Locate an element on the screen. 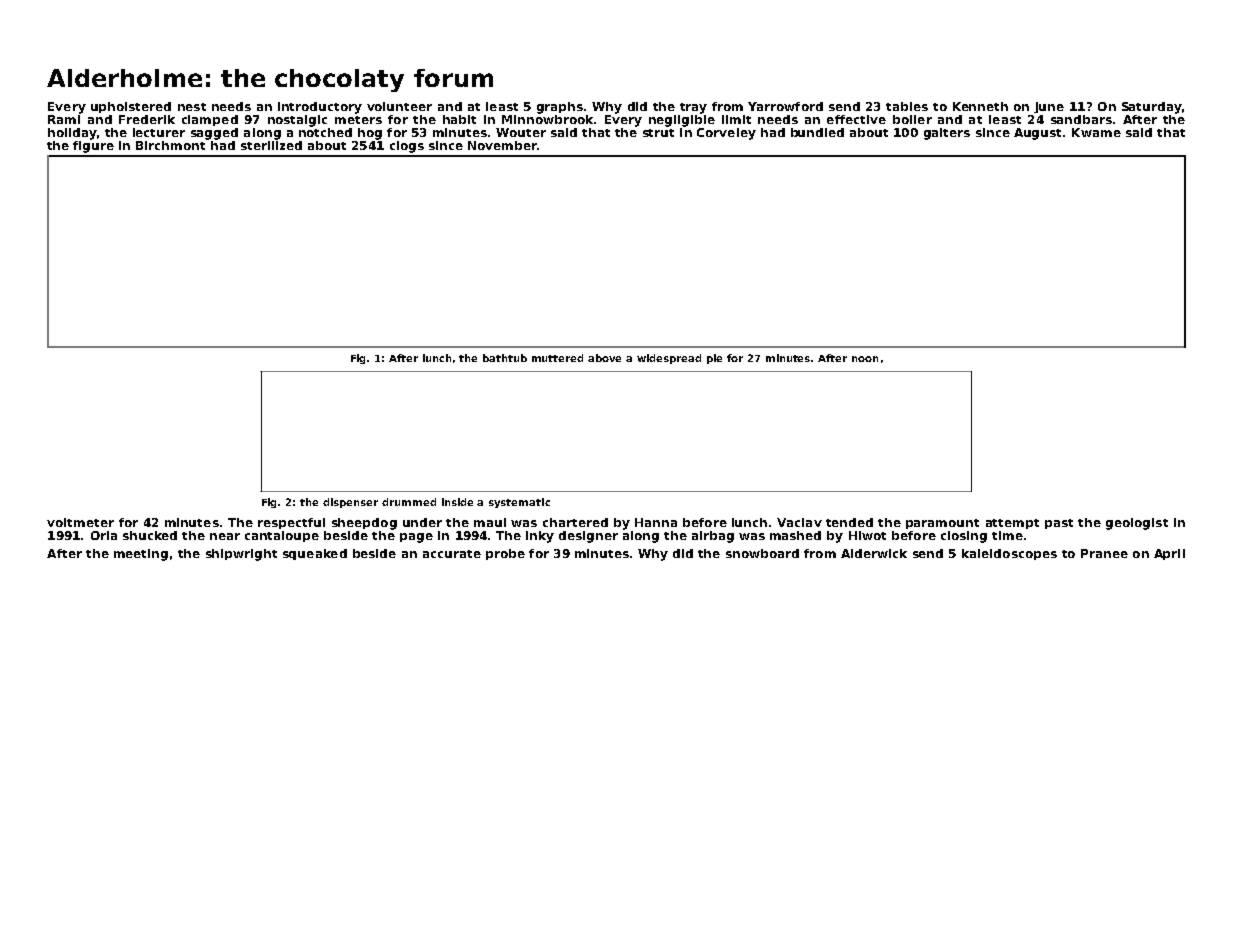 This screenshot has height=952, width=1233. meeting is located at coordinates (141, 555).
